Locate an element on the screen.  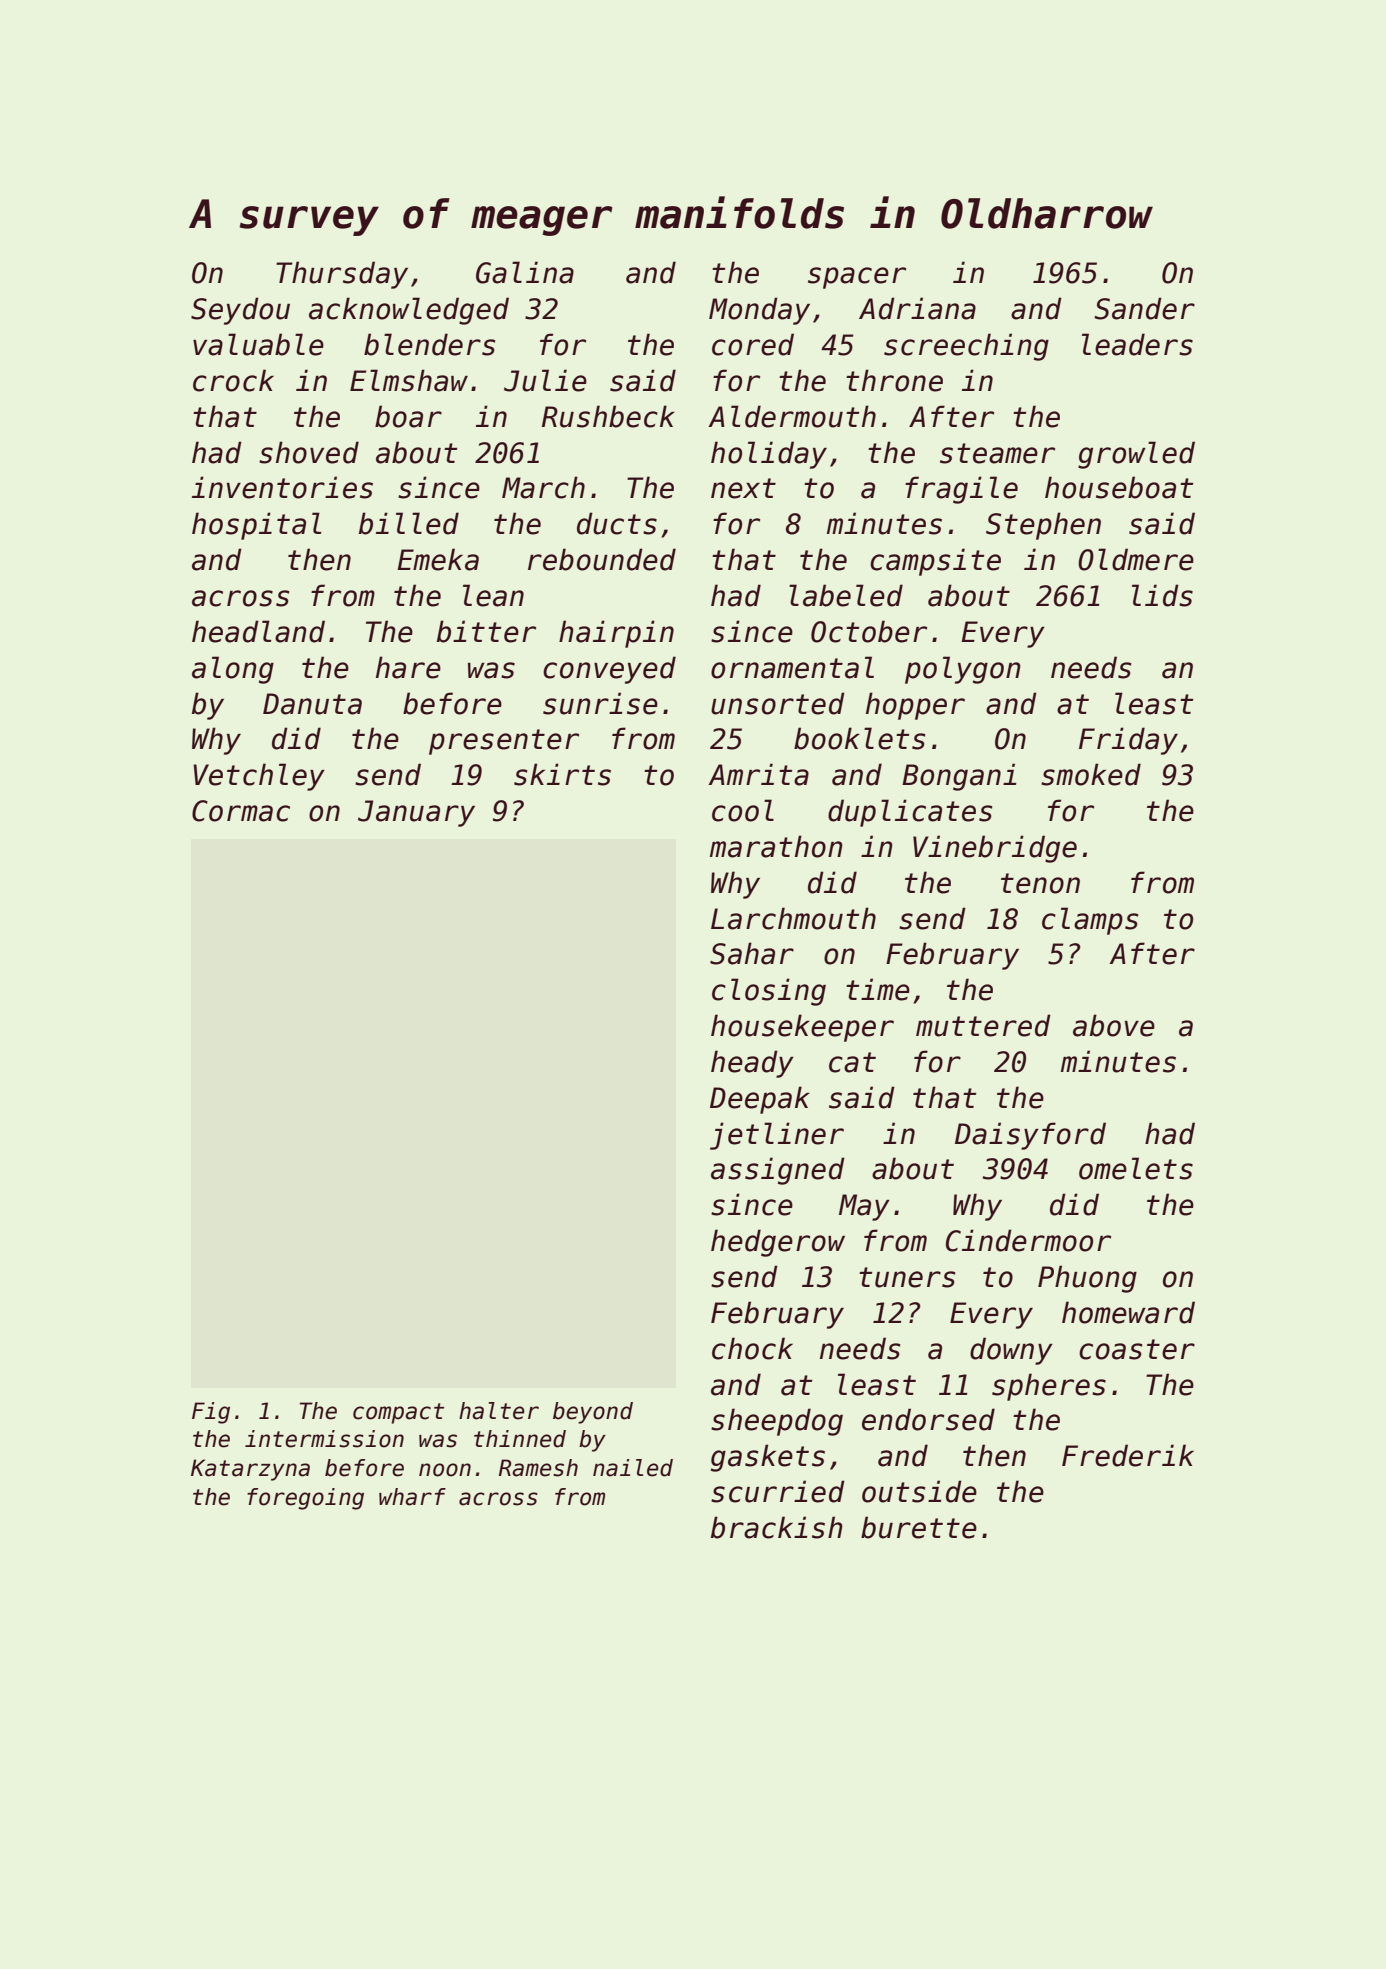
Seydou is located at coordinates (240, 311).
